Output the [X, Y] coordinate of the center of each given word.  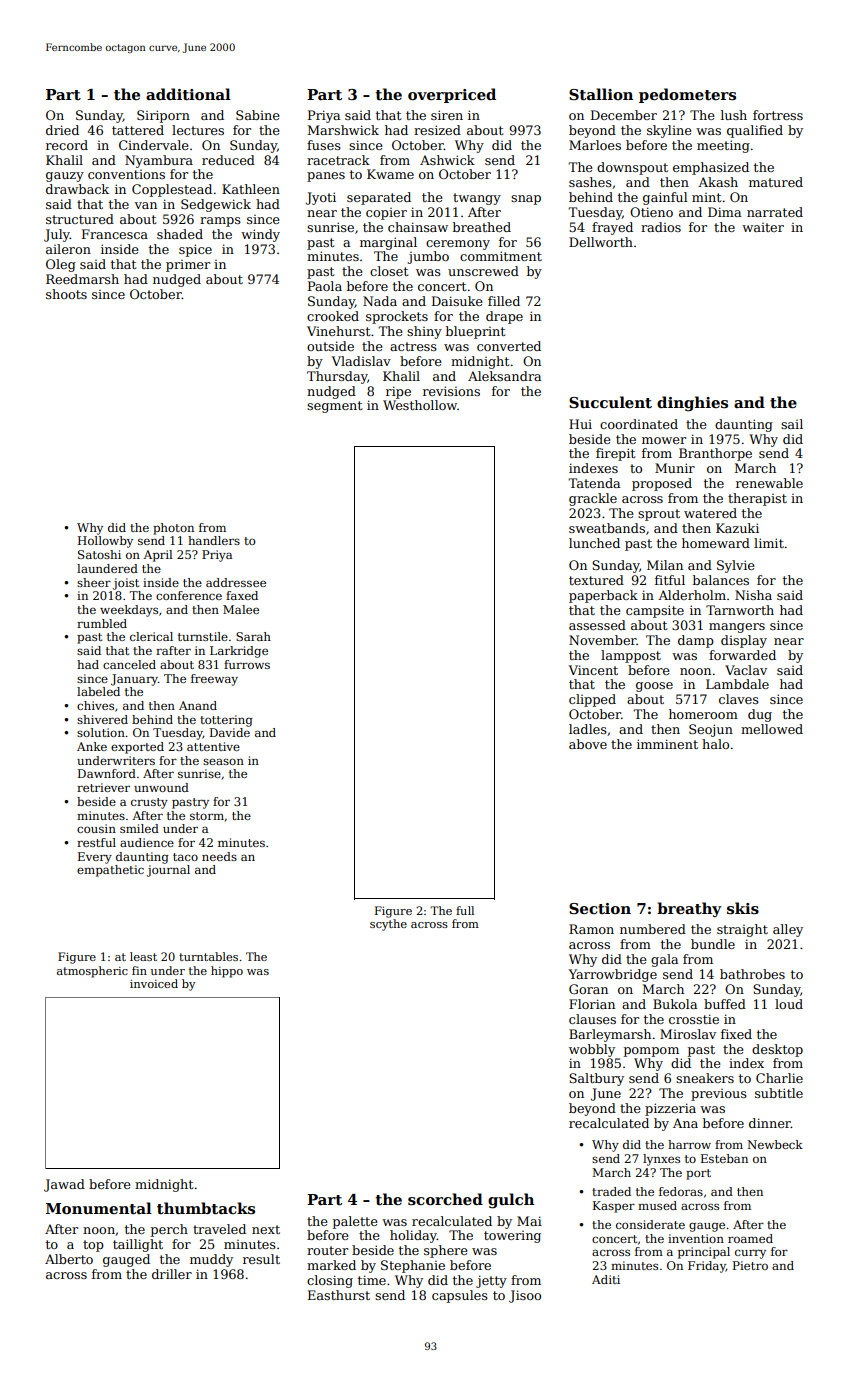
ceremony [458, 245]
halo [715, 744]
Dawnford [107, 773]
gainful [665, 198]
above [588, 744]
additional [188, 94]
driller [172, 1274]
